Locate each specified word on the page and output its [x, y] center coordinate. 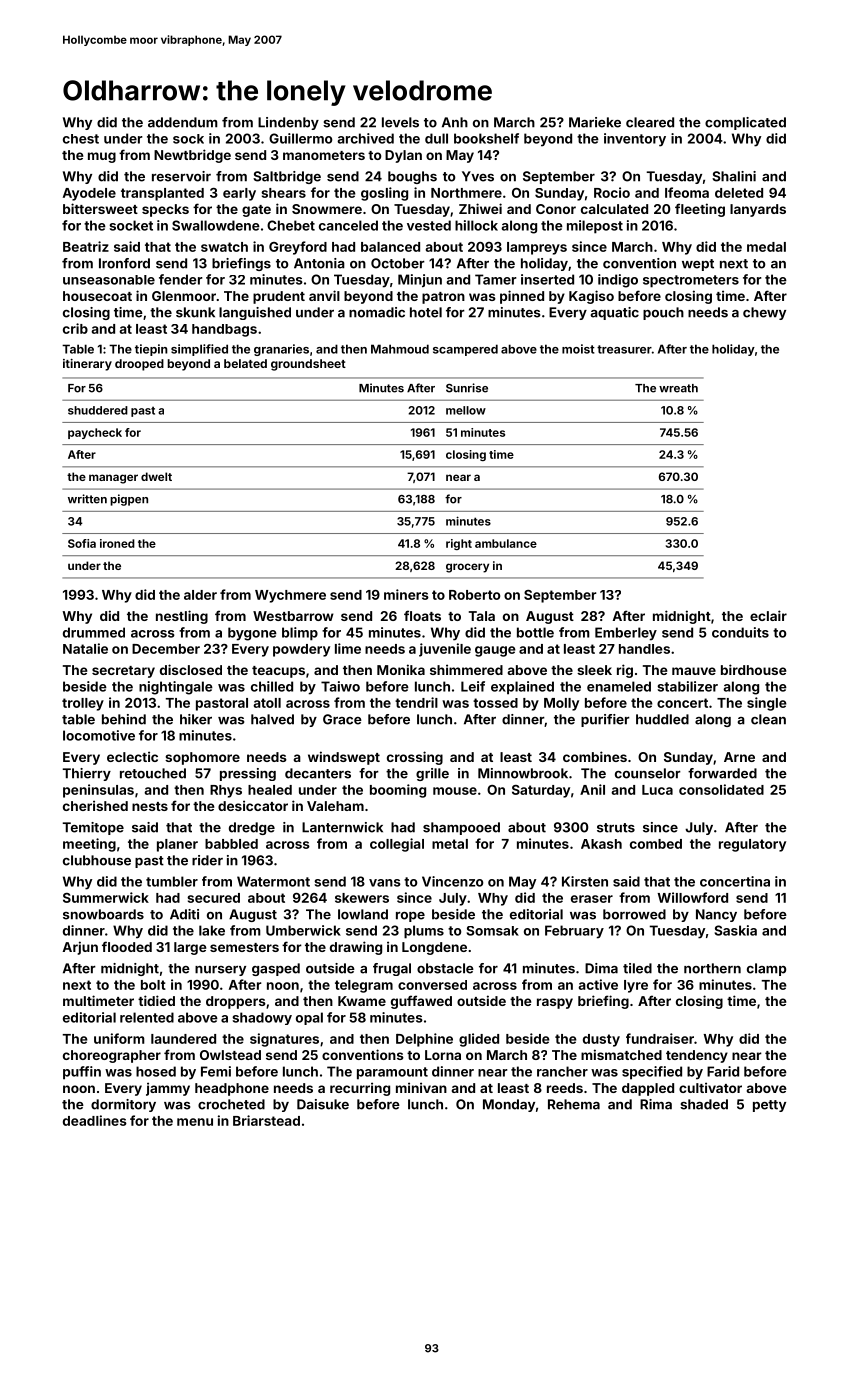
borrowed [634, 914]
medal [766, 247]
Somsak [493, 931]
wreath [678, 388]
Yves [478, 176]
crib [75, 328]
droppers [236, 1002]
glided [479, 1040]
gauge [495, 651]
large [190, 948]
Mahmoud [400, 349]
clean [768, 719]
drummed [94, 632]
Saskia [736, 930]
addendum [183, 122]
